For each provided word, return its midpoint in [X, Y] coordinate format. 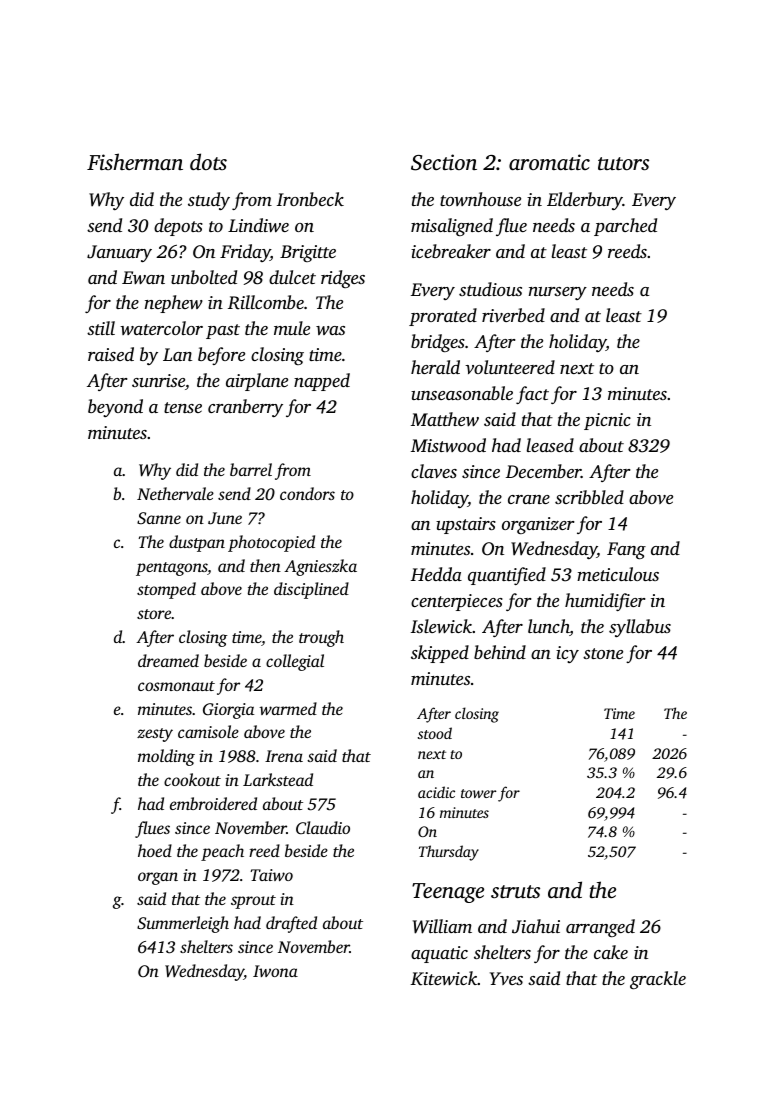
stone [603, 653]
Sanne [159, 518]
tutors [623, 163]
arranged [600, 928]
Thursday [449, 853]
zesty [155, 735]
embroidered [213, 803]
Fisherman [135, 161]
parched [625, 227]
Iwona [275, 971]
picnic [607, 421]
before [221, 356]
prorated [443, 317]
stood [435, 733]
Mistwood [448, 445]
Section [444, 162]
